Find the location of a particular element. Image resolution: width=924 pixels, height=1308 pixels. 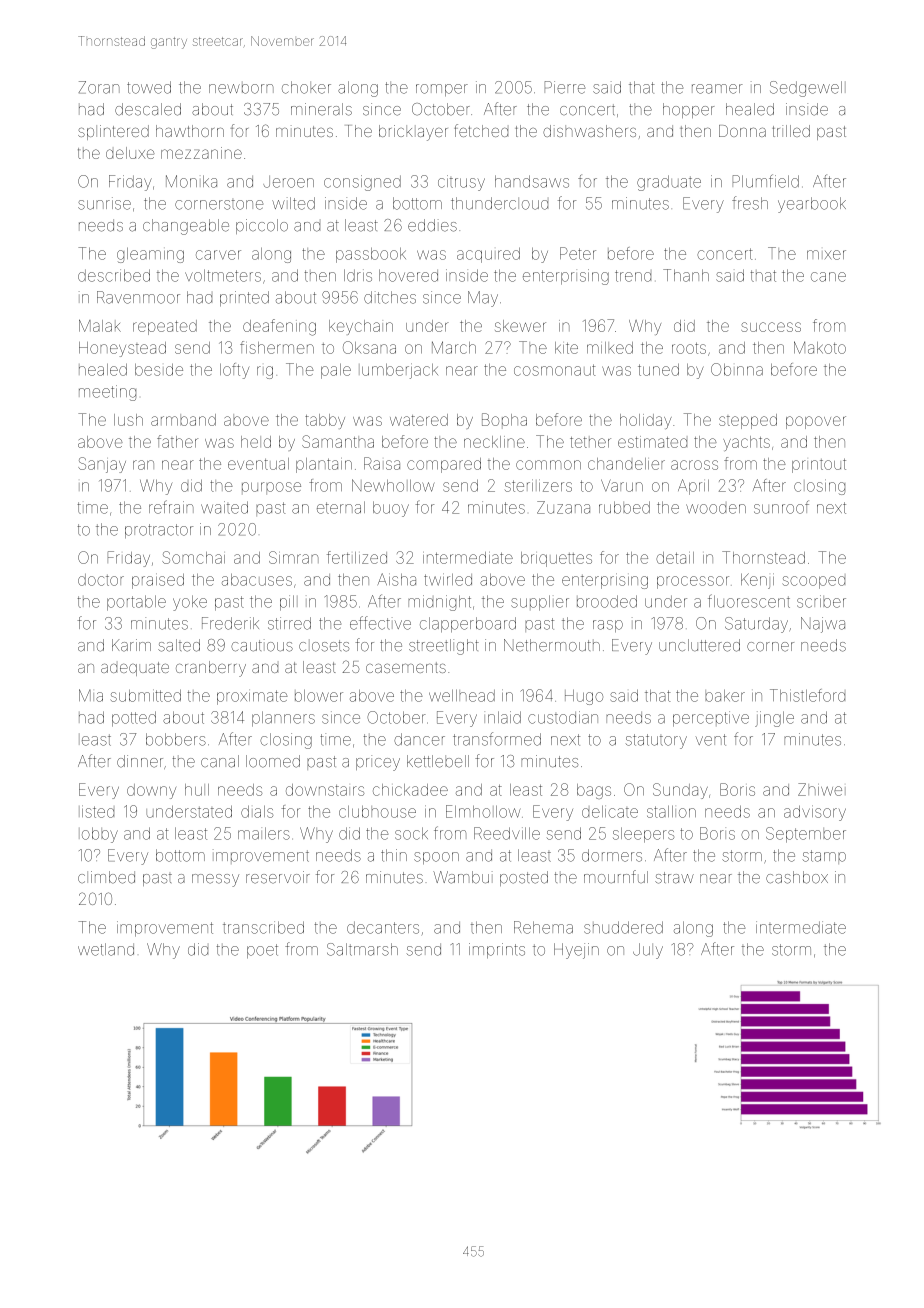

protractor is located at coordinates (159, 531).
